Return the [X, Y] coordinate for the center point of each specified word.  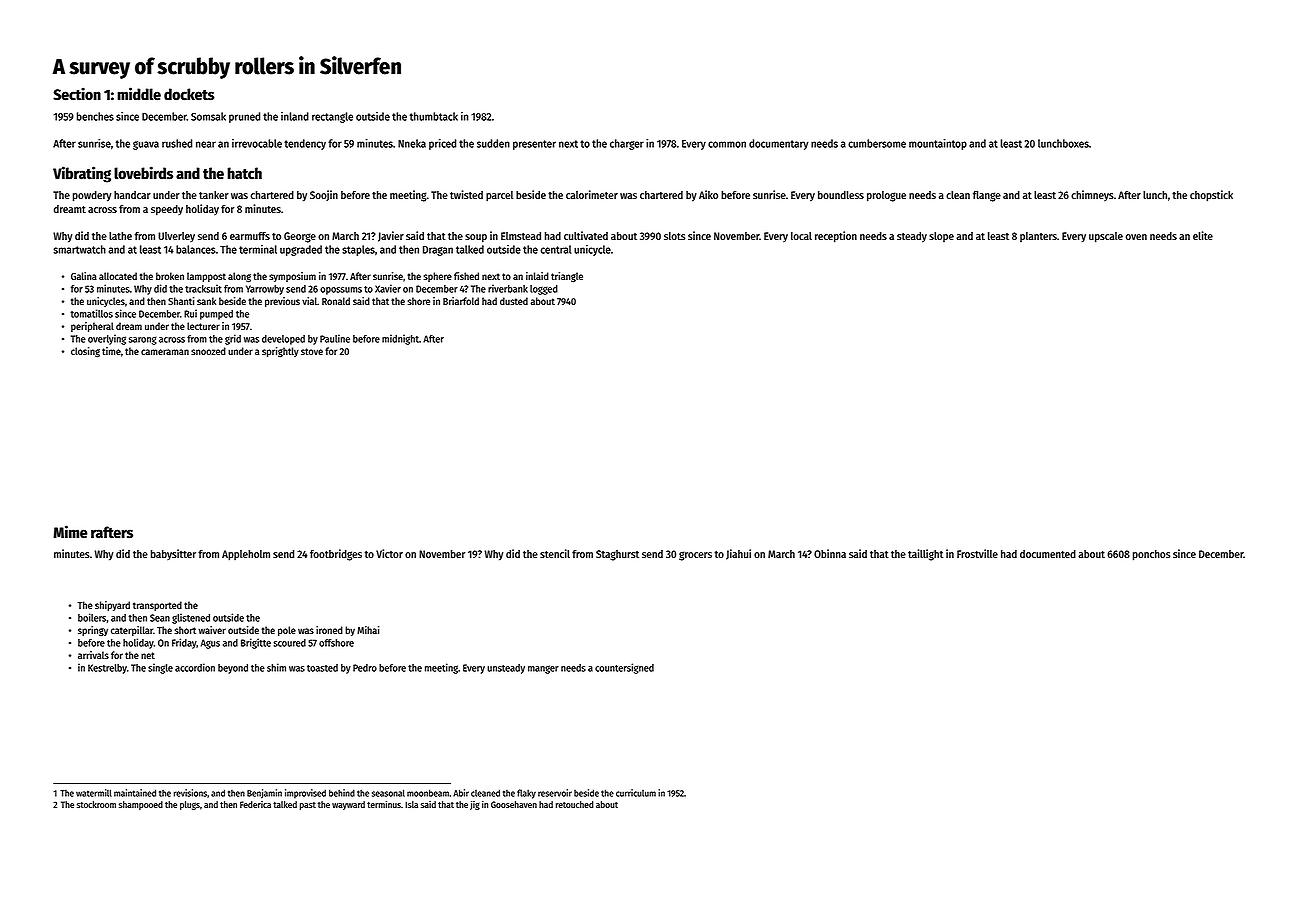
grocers [695, 556]
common [727, 144]
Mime [70, 532]
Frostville [977, 553]
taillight [925, 555]
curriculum [636, 793]
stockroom [96, 804]
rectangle [332, 117]
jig [475, 805]
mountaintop [938, 144]
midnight [400, 339]
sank [206, 301]
